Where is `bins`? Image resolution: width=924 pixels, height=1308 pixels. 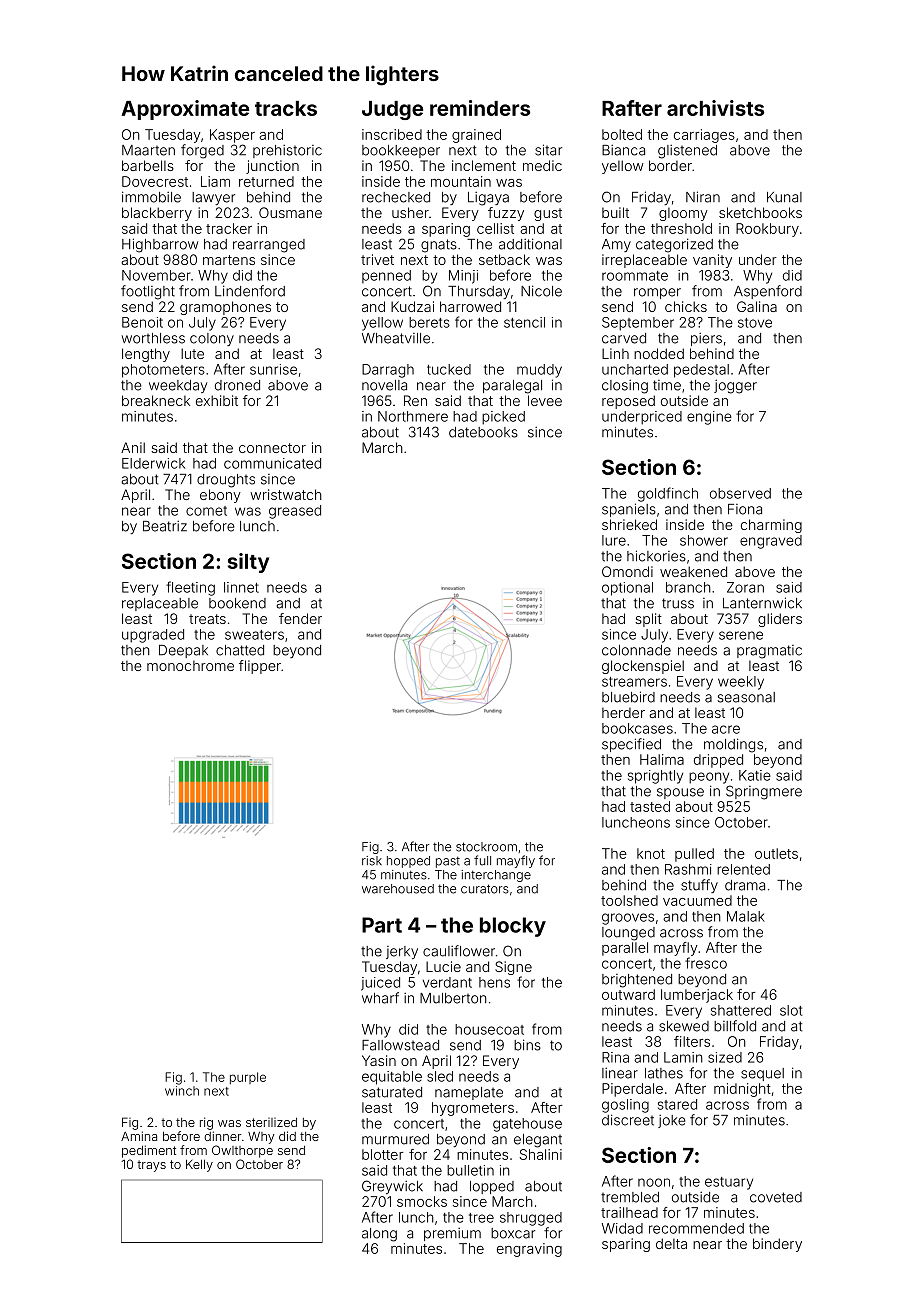 bins is located at coordinates (527, 1045).
